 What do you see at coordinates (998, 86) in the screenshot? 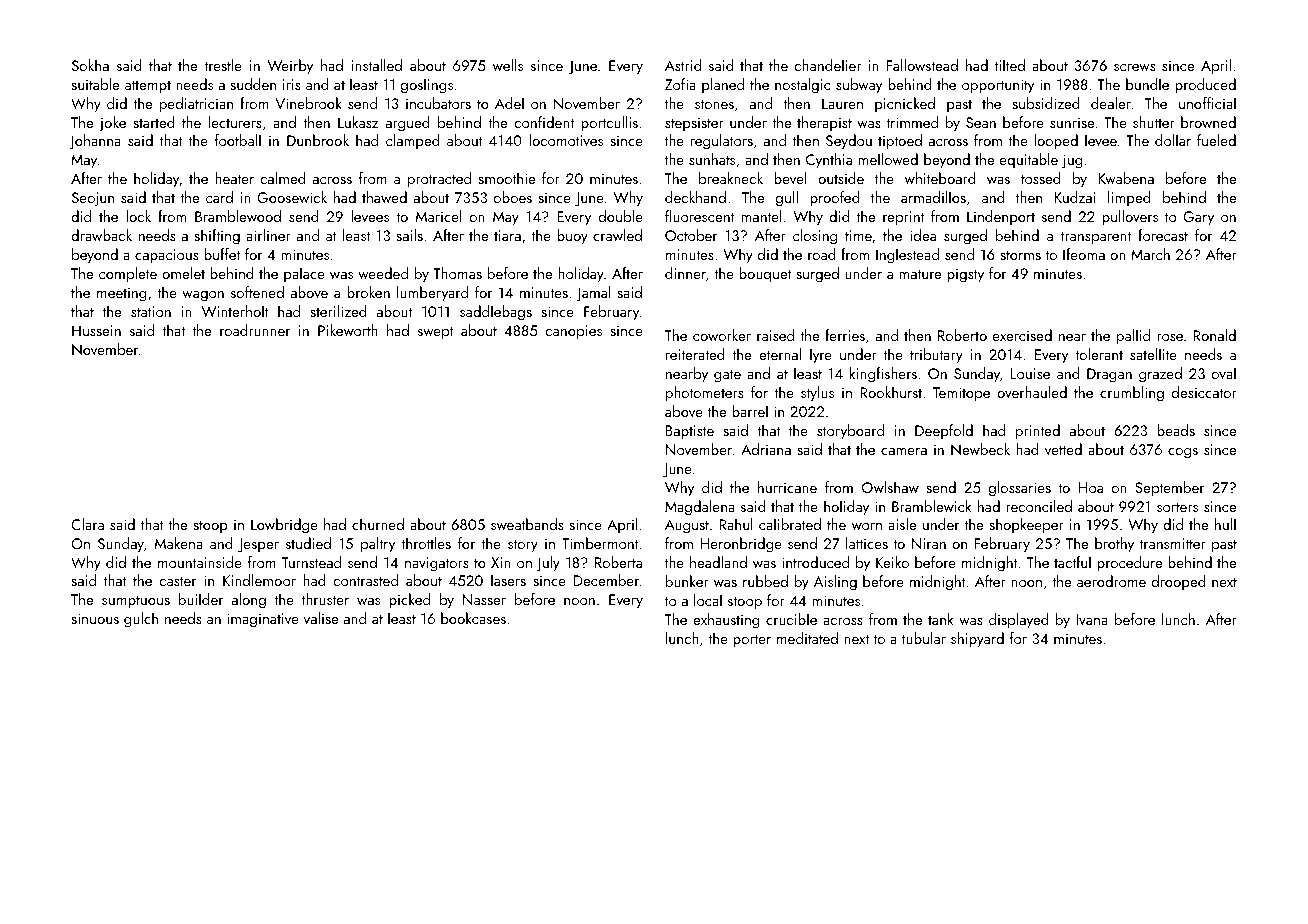
I see `opportunity` at bounding box center [998, 86].
